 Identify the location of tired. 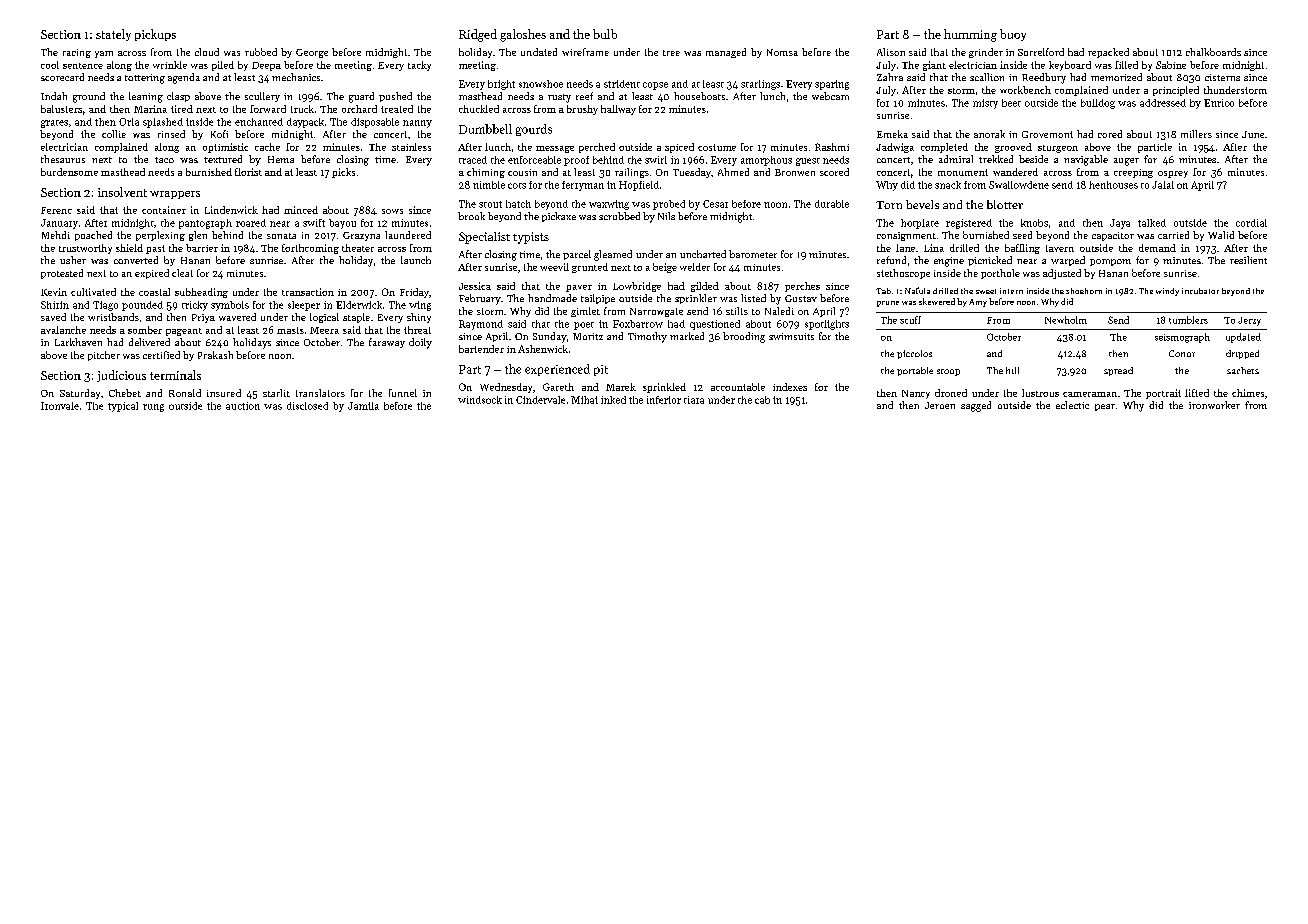
(182, 109).
